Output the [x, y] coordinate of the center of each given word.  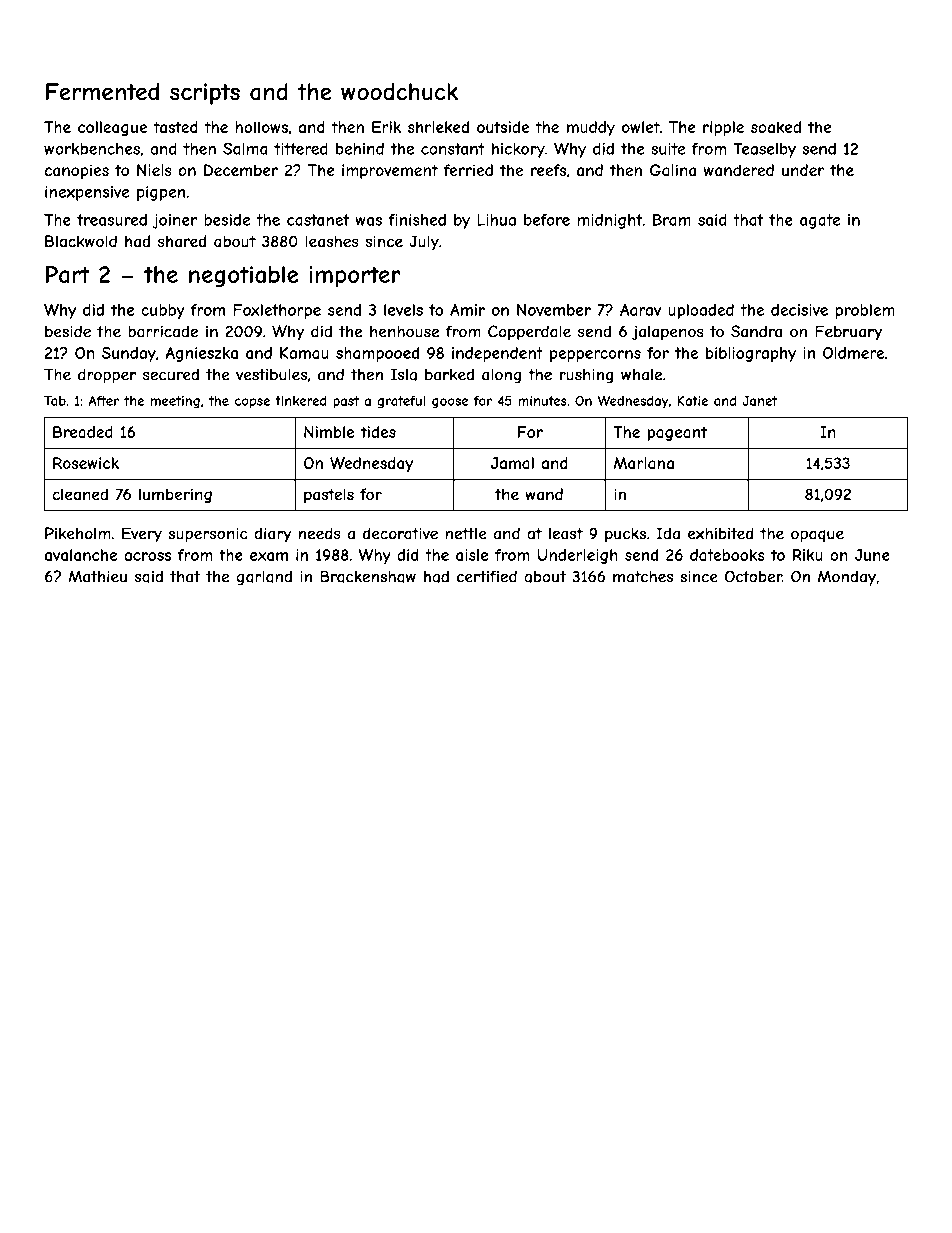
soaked [776, 127]
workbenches [92, 149]
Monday [847, 578]
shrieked [438, 127]
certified [487, 576]
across [147, 556]
